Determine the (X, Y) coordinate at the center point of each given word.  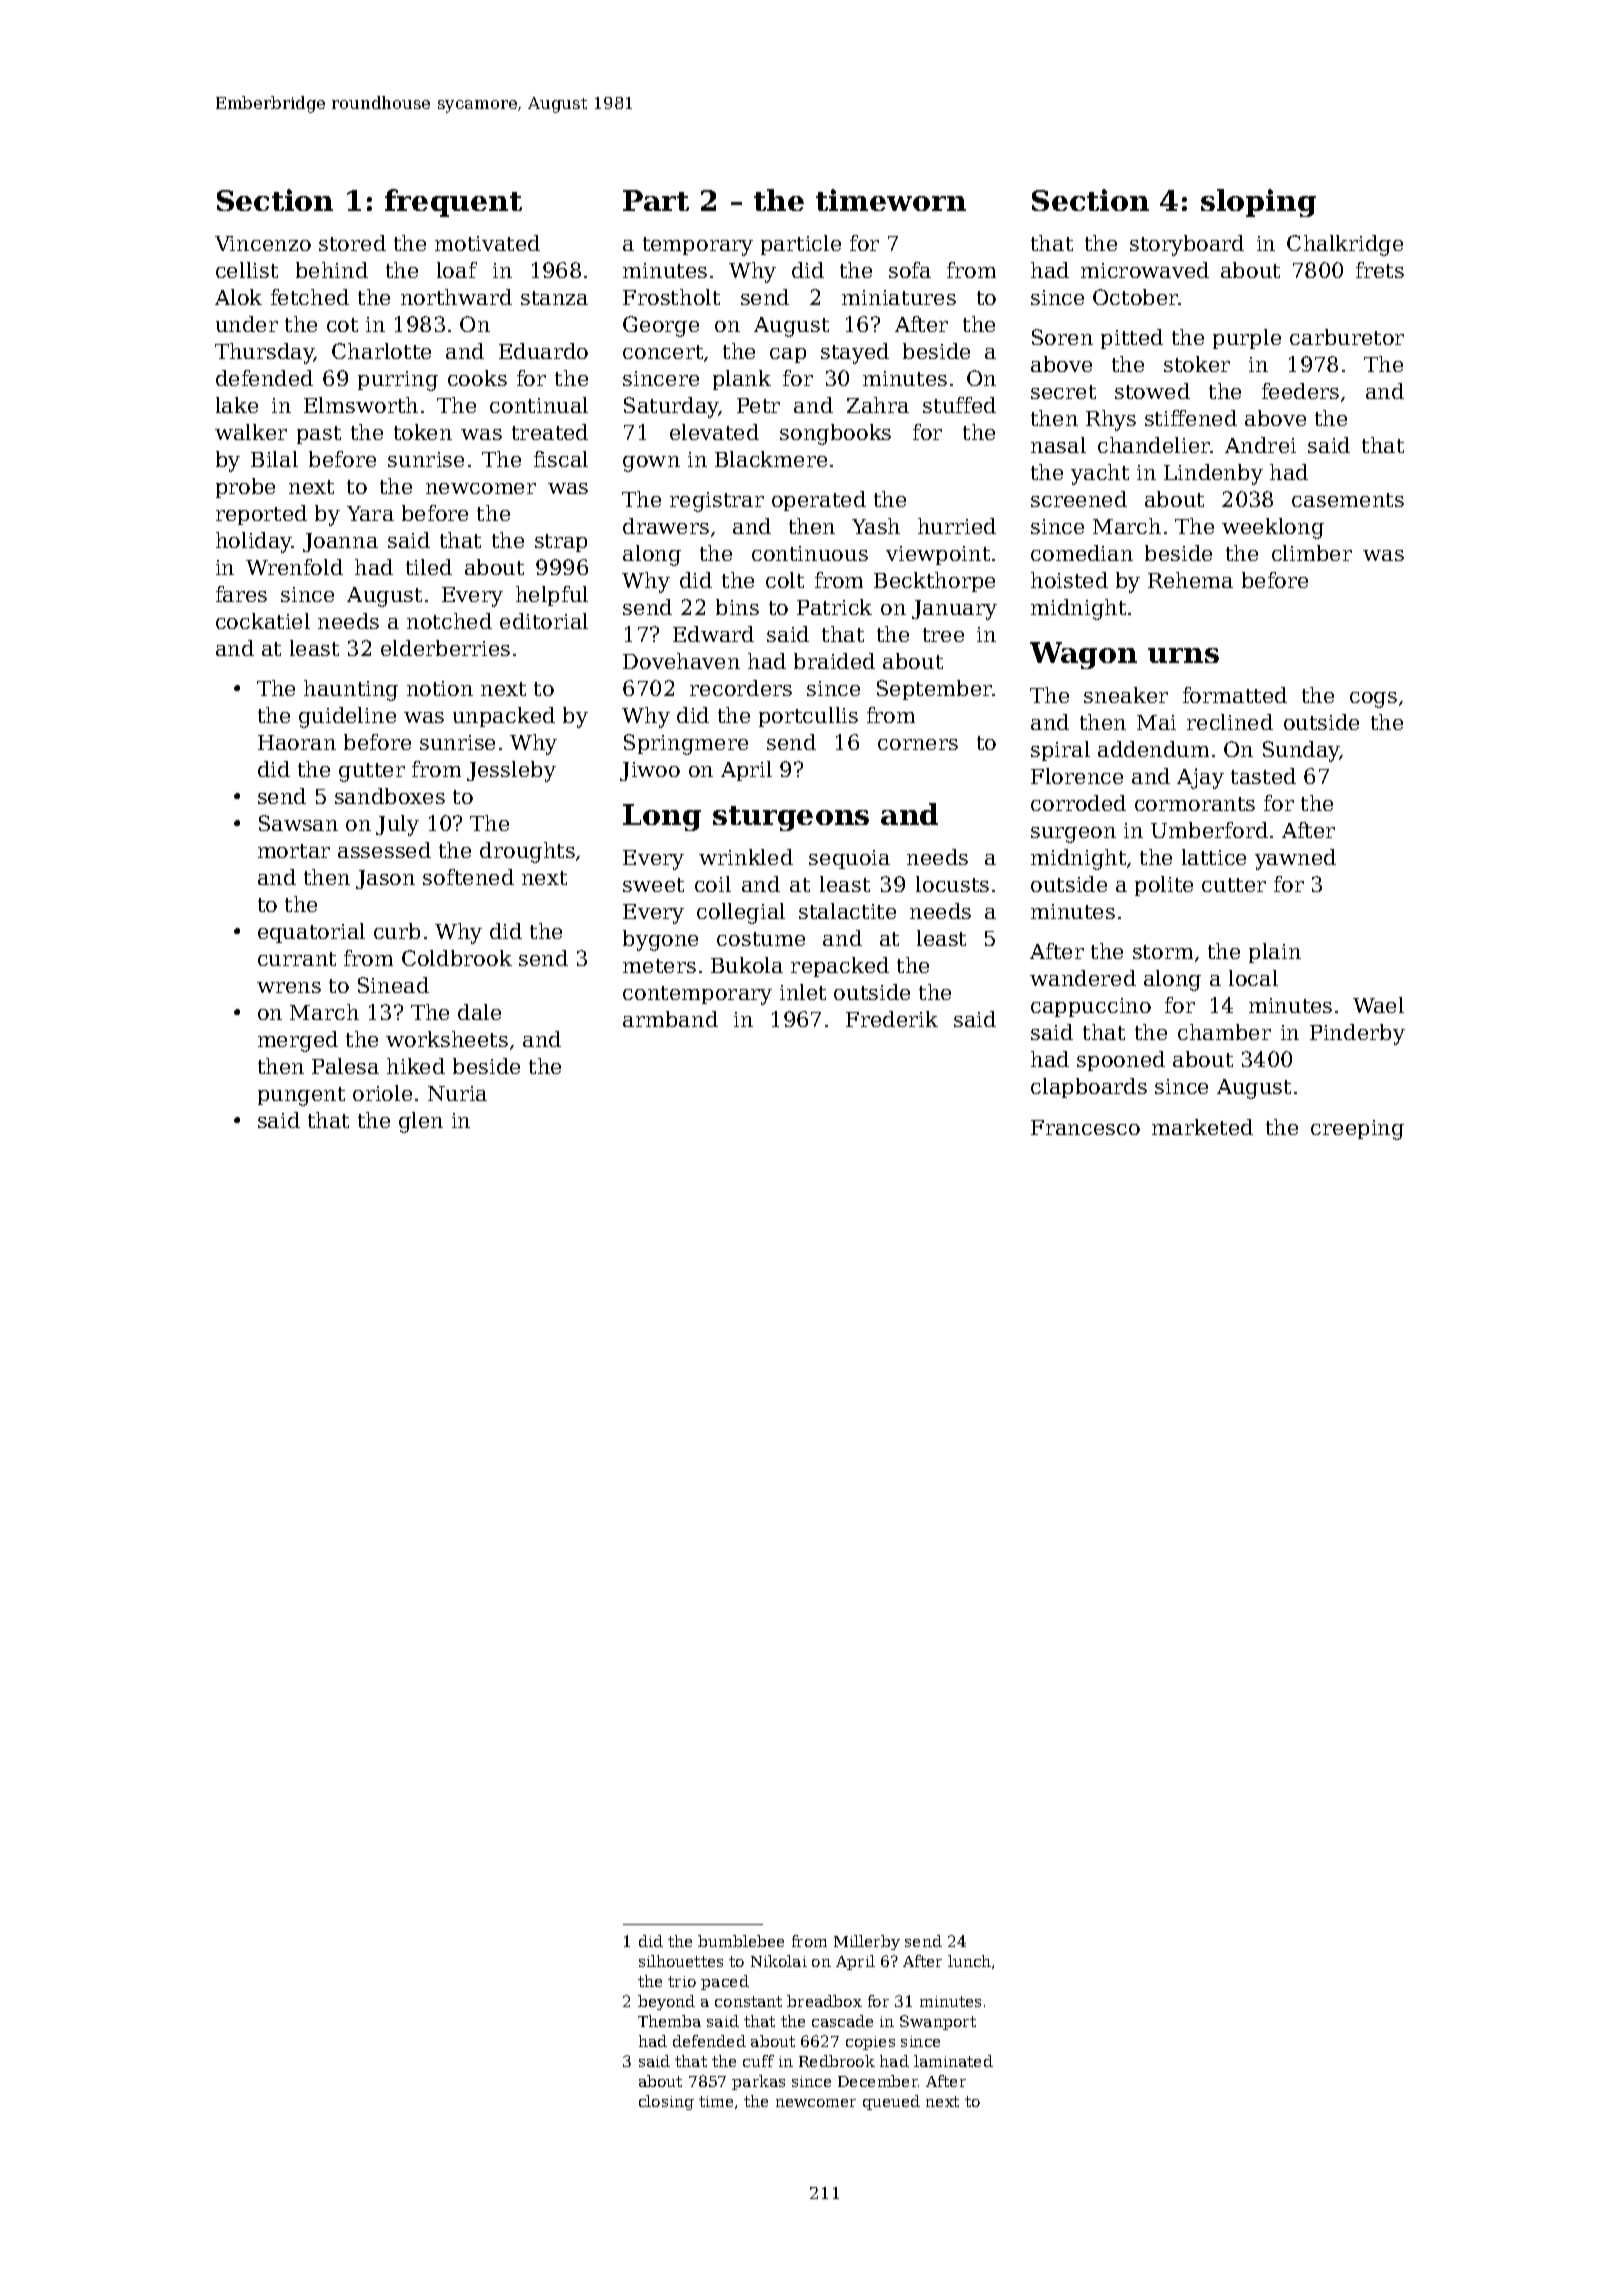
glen (421, 1122)
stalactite (847, 911)
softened (468, 877)
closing (666, 2102)
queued (891, 2102)
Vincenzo (263, 243)
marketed (1202, 1127)
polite (1164, 886)
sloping (1258, 203)
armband (670, 1019)
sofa (910, 270)
